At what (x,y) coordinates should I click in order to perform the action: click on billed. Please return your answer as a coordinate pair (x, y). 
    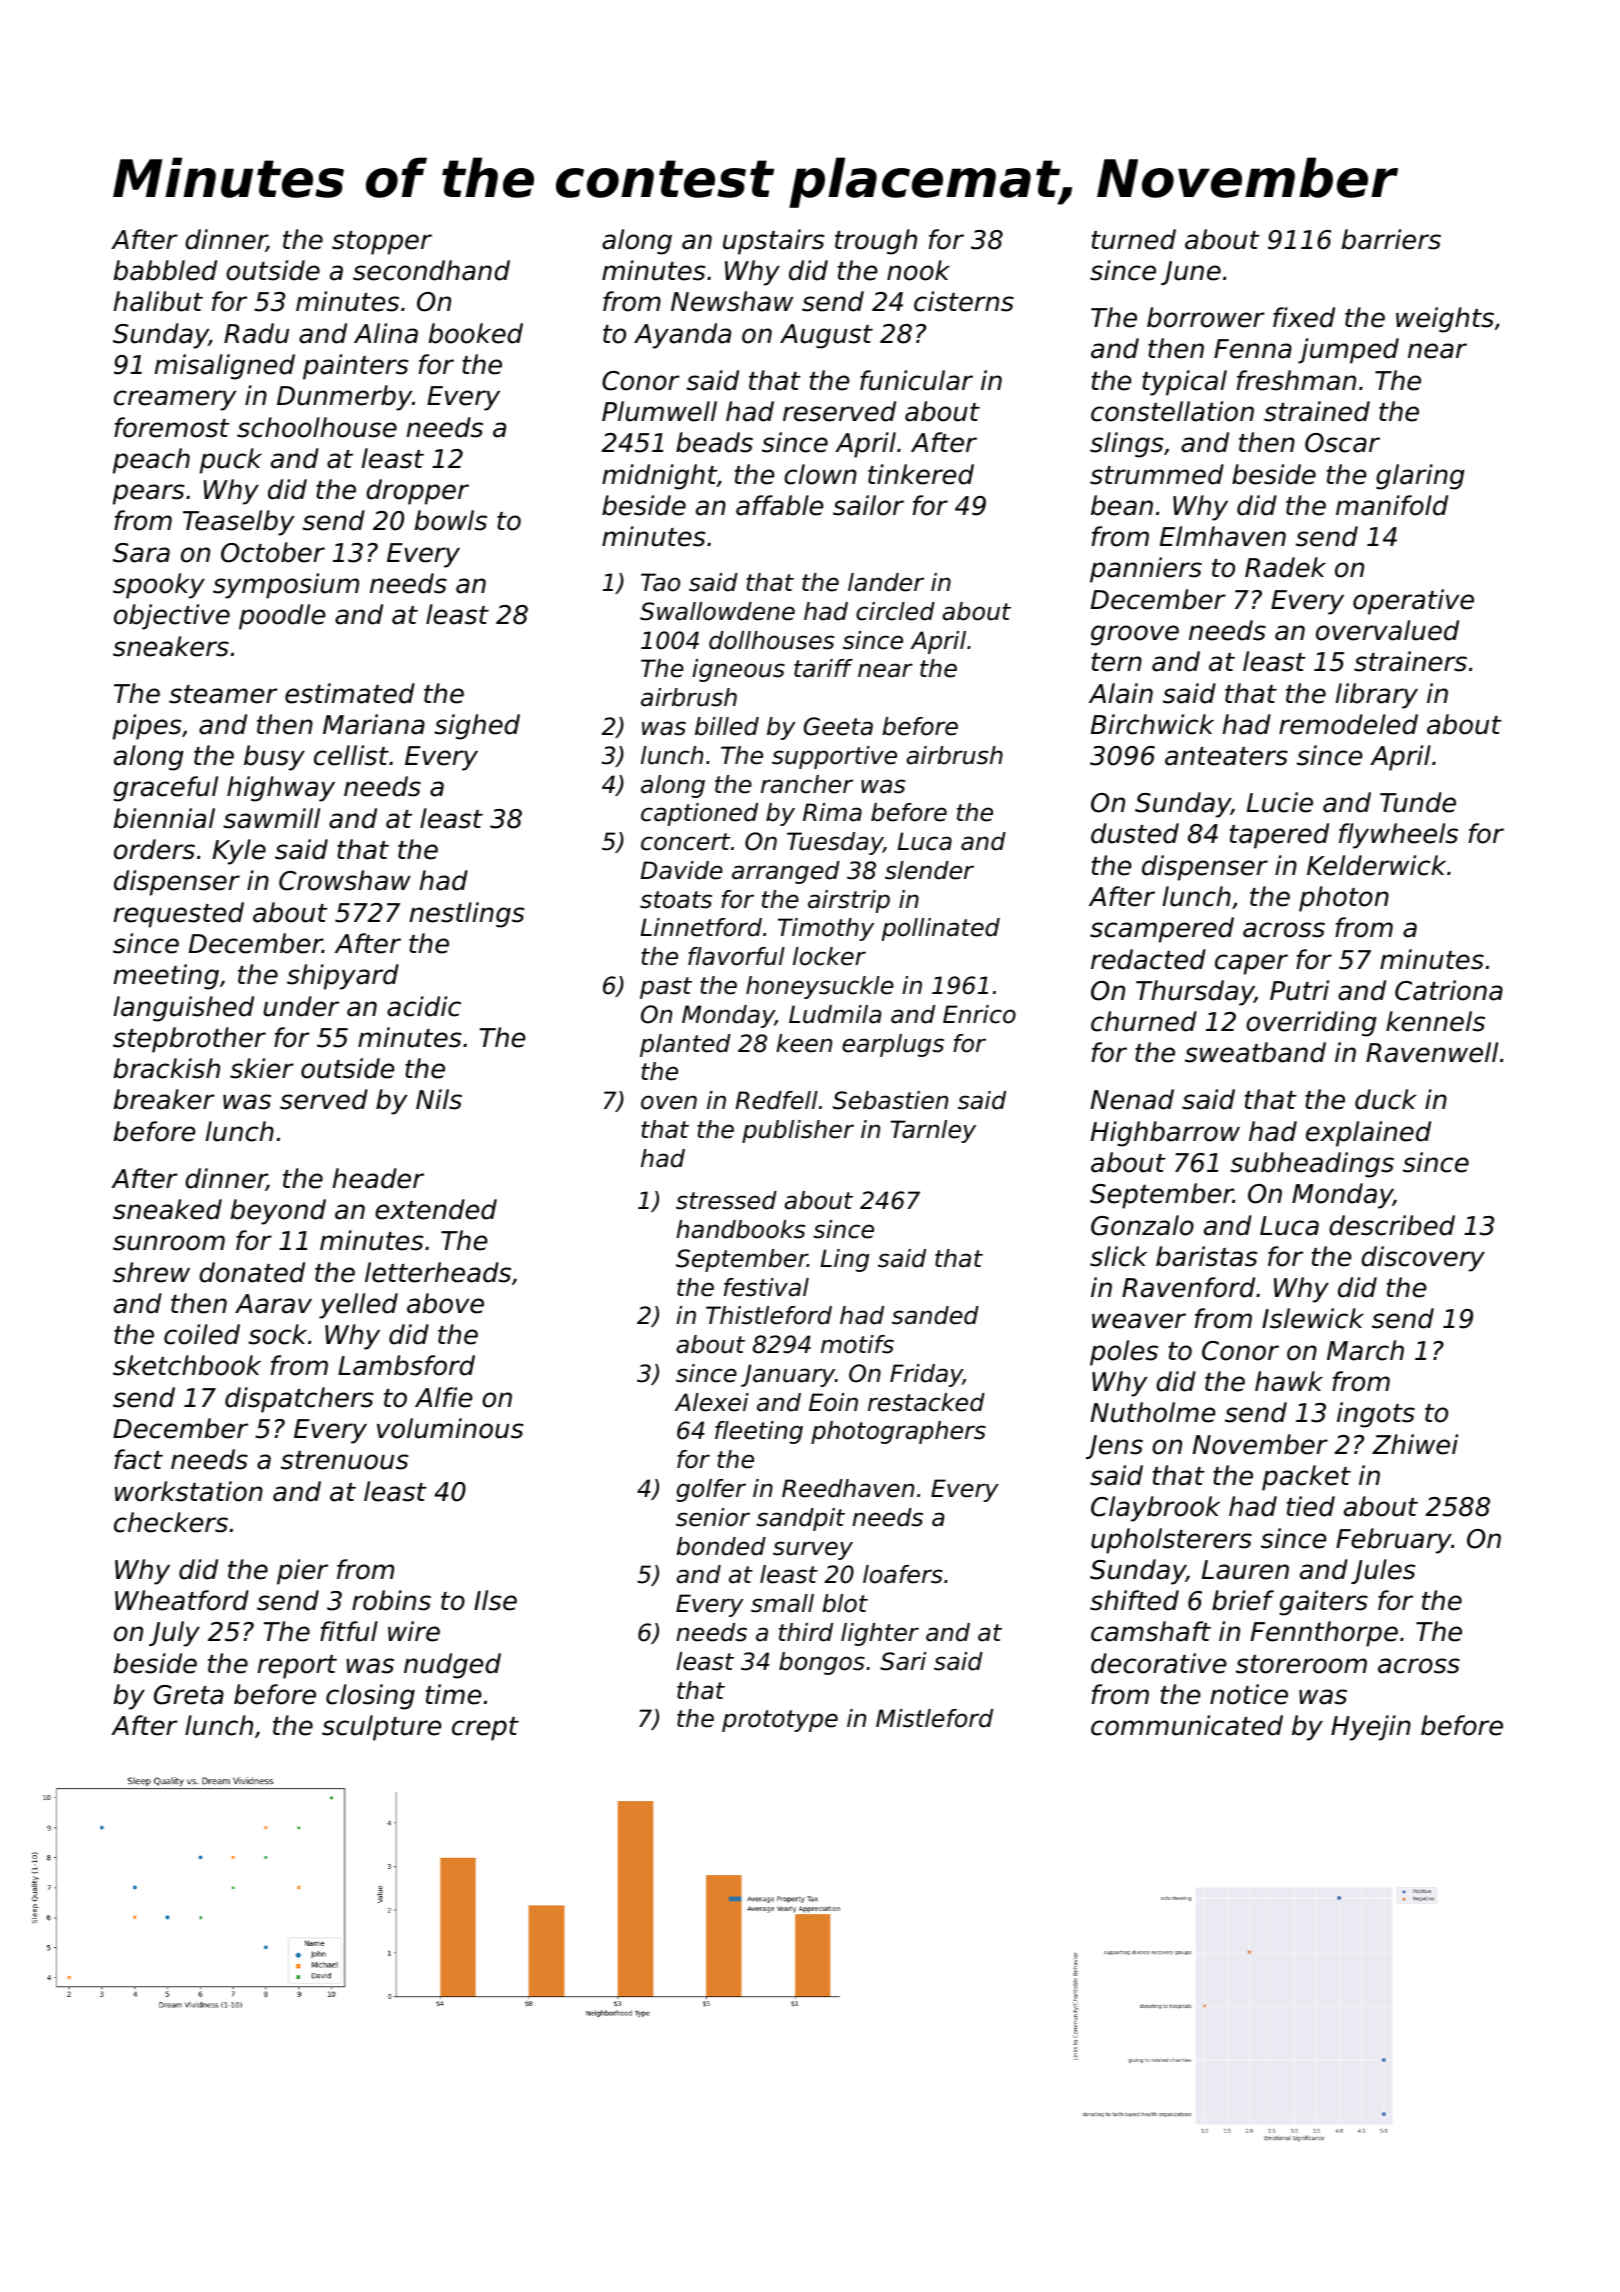
    Looking at the image, I should click on (727, 726).
